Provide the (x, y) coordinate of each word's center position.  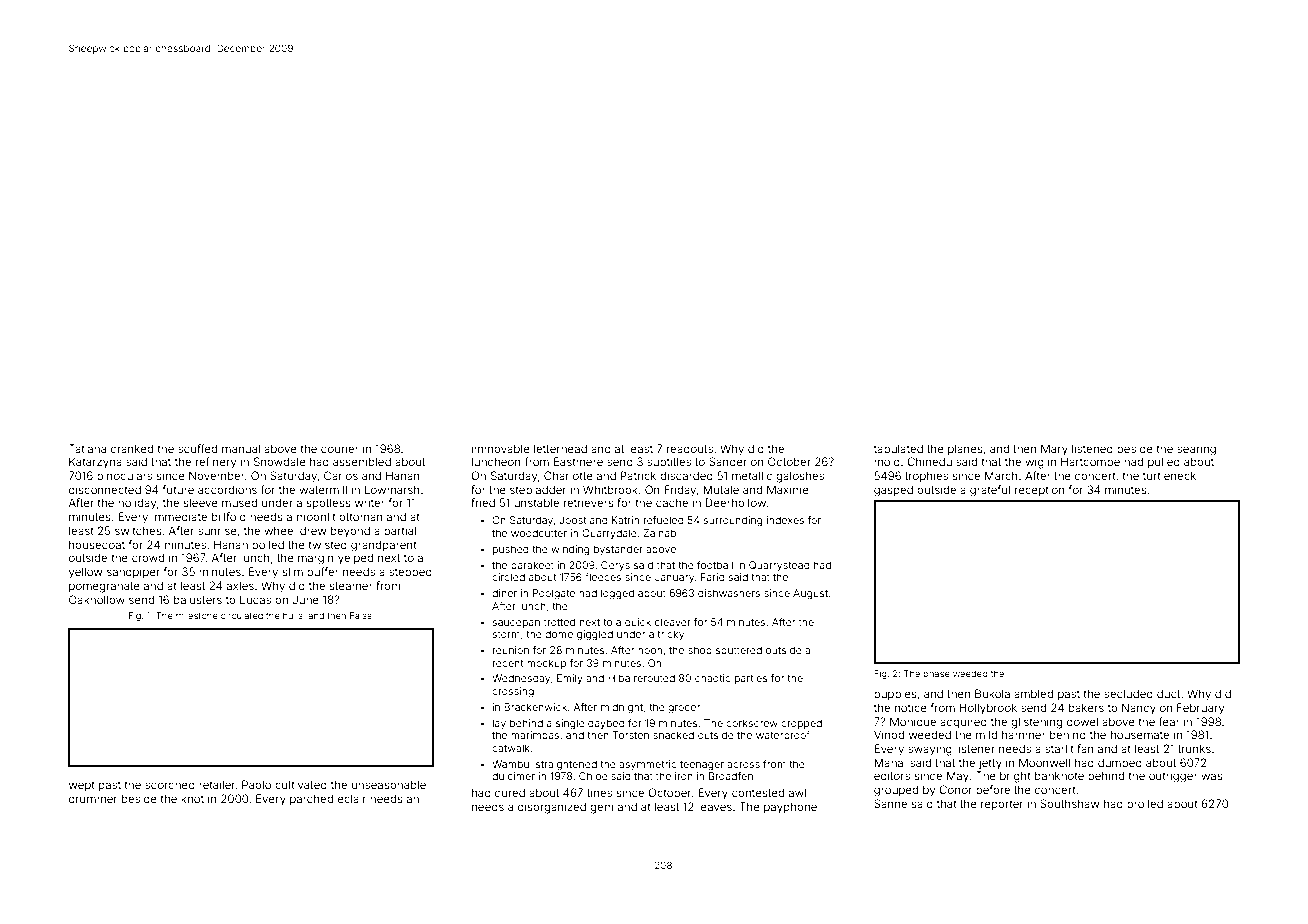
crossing (513, 692)
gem (602, 809)
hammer (1024, 734)
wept (82, 786)
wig (1034, 463)
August (810, 594)
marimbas (535, 735)
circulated (242, 615)
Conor (955, 789)
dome (559, 634)
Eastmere (578, 461)
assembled (362, 461)
